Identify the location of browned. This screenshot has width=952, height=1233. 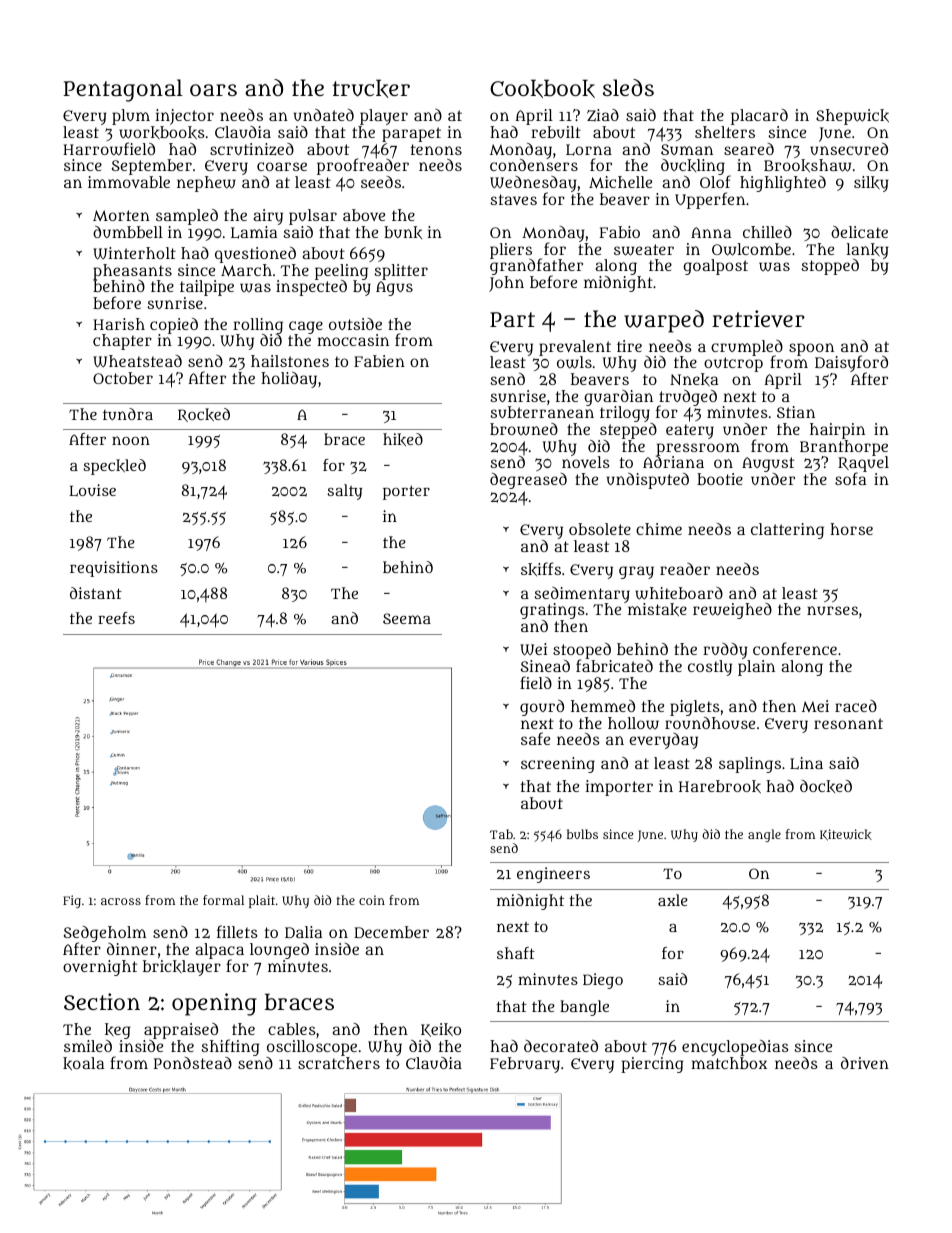
(524, 429).
